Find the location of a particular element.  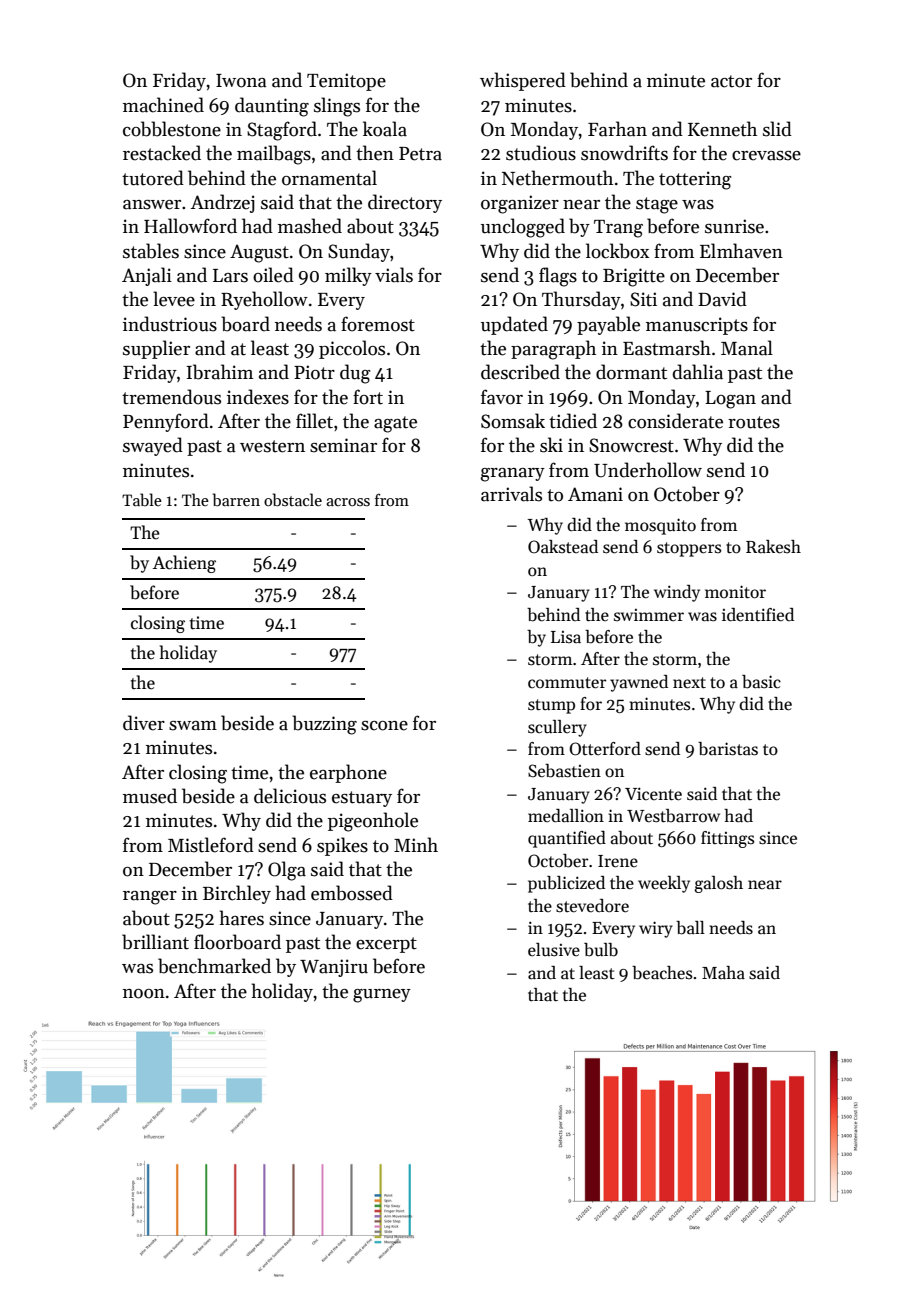

Iwona is located at coordinates (241, 81).
